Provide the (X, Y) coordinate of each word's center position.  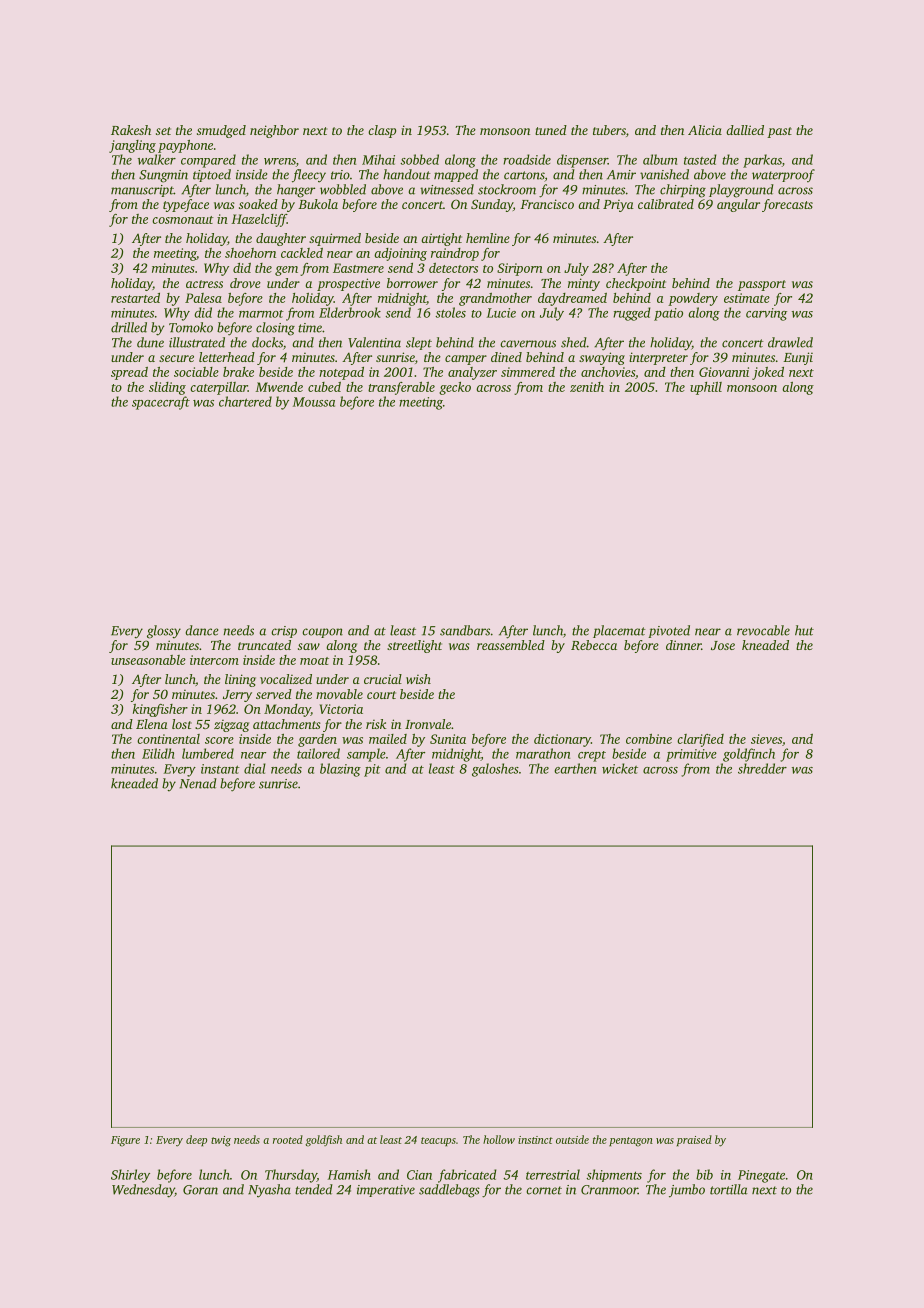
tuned (551, 130)
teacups (438, 1141)
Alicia (705, 130)
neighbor (274, 131)
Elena (152, 724)
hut (804, 630)
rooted (288, 1139)
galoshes (495, 770)
